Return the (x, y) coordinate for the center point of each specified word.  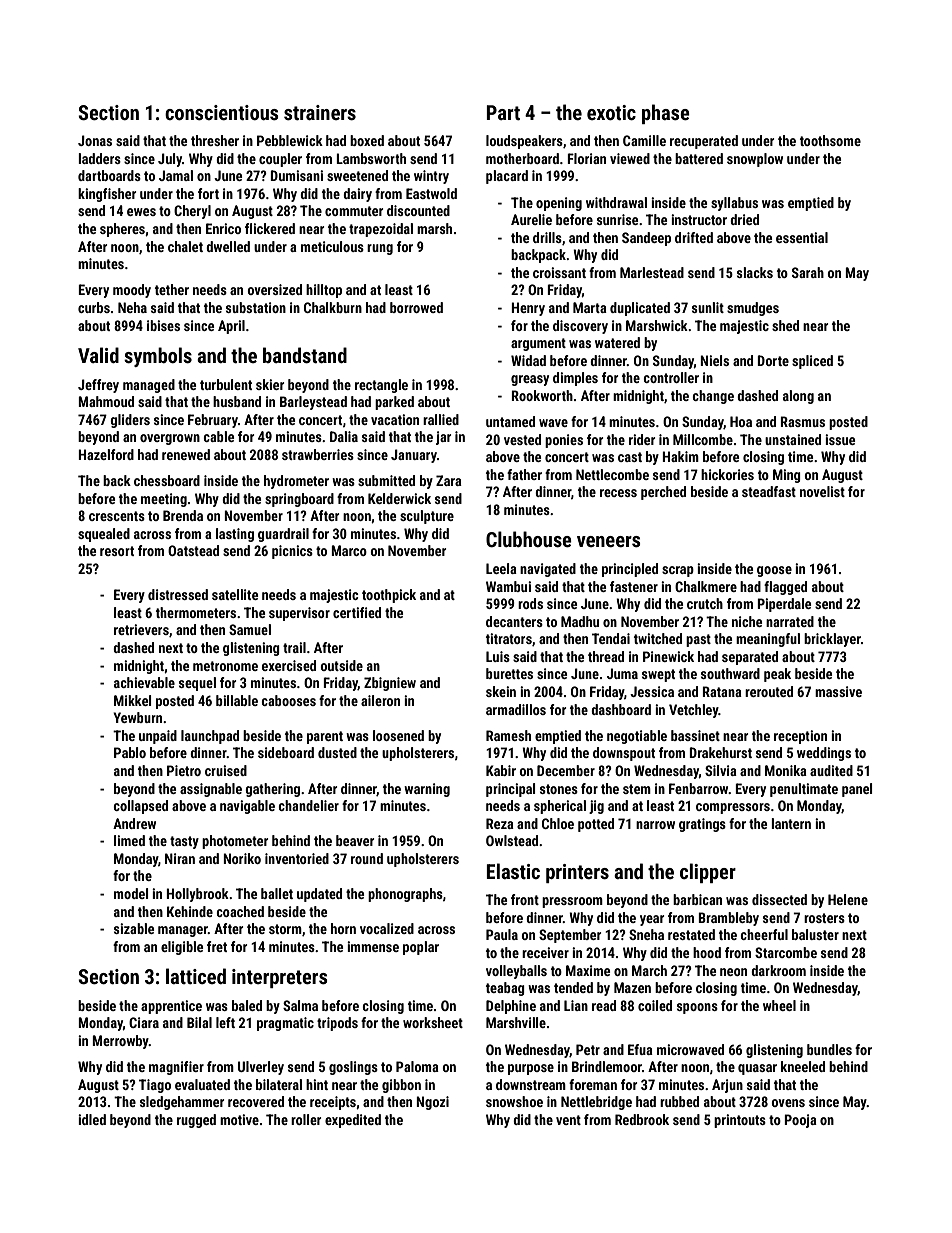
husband (237, 401)
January (414, 456)
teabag (505, 989)
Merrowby (120, 1042)
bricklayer (832, 640)
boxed (367, 140)
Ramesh (508, 735)
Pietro (184, 770)
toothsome (830, 140)
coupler (280, 160)
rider (642, 439)
